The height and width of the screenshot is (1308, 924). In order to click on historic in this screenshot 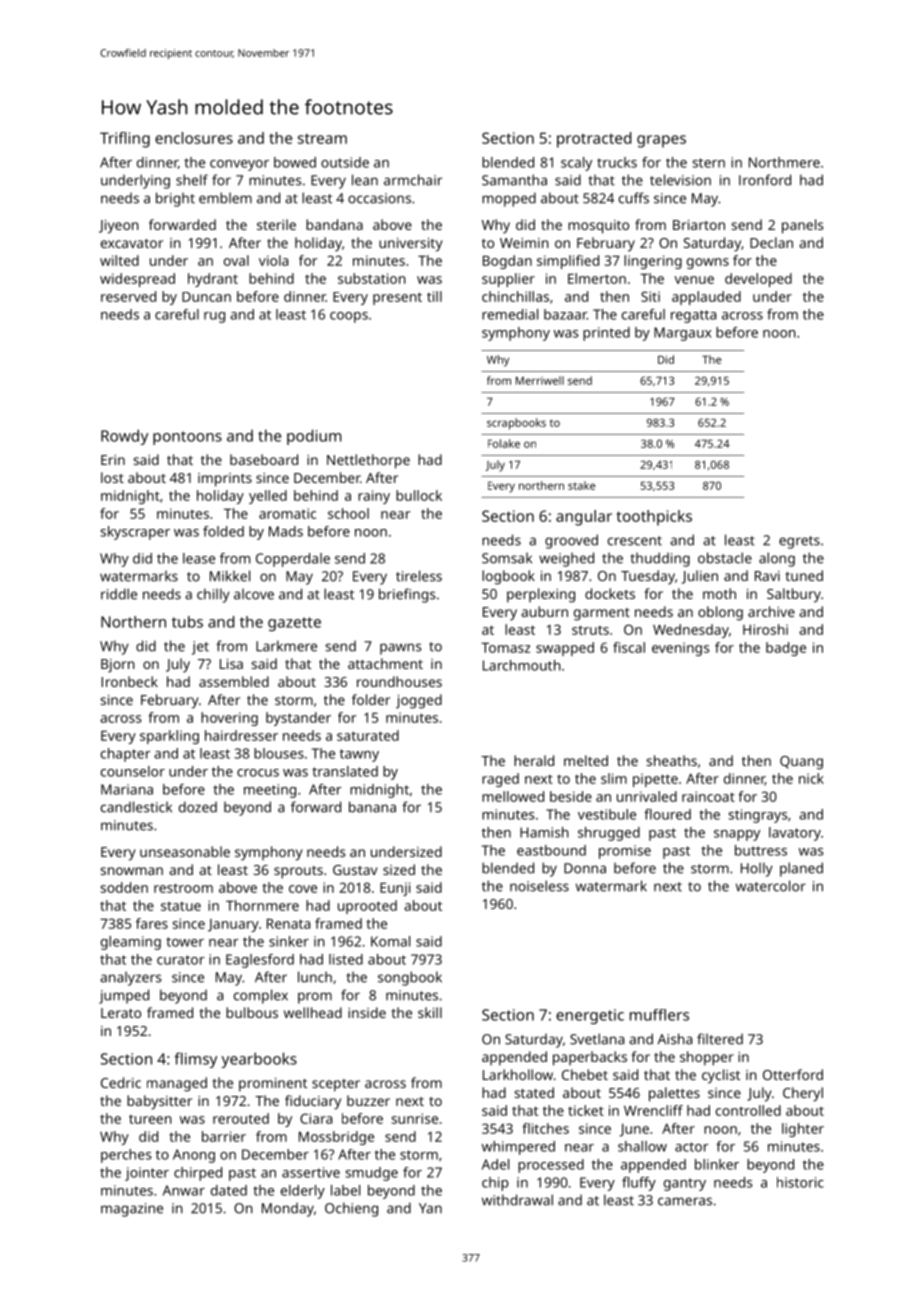, I will do `click(800, 1182)`.
